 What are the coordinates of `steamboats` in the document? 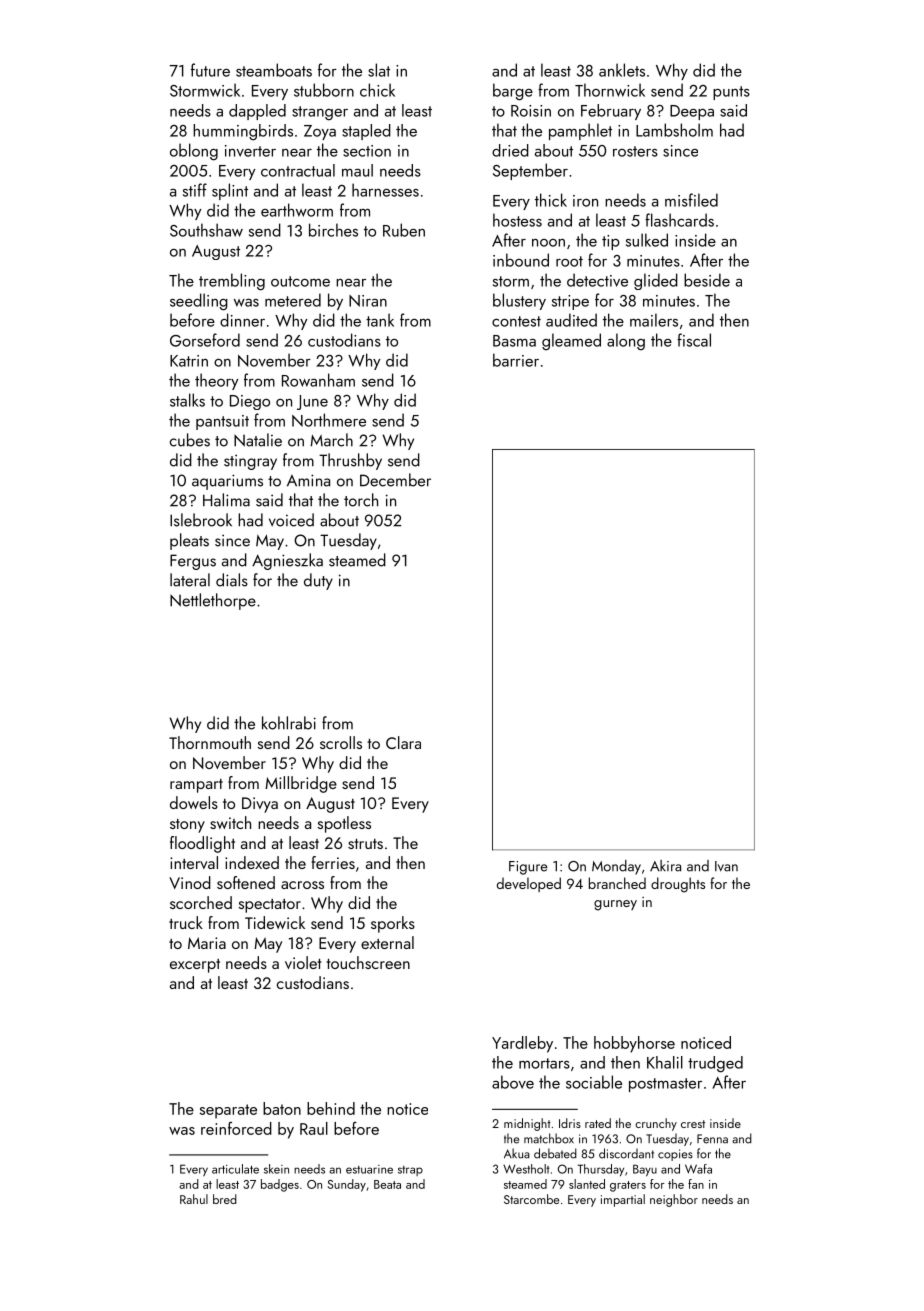 It's located at (274, 70).
